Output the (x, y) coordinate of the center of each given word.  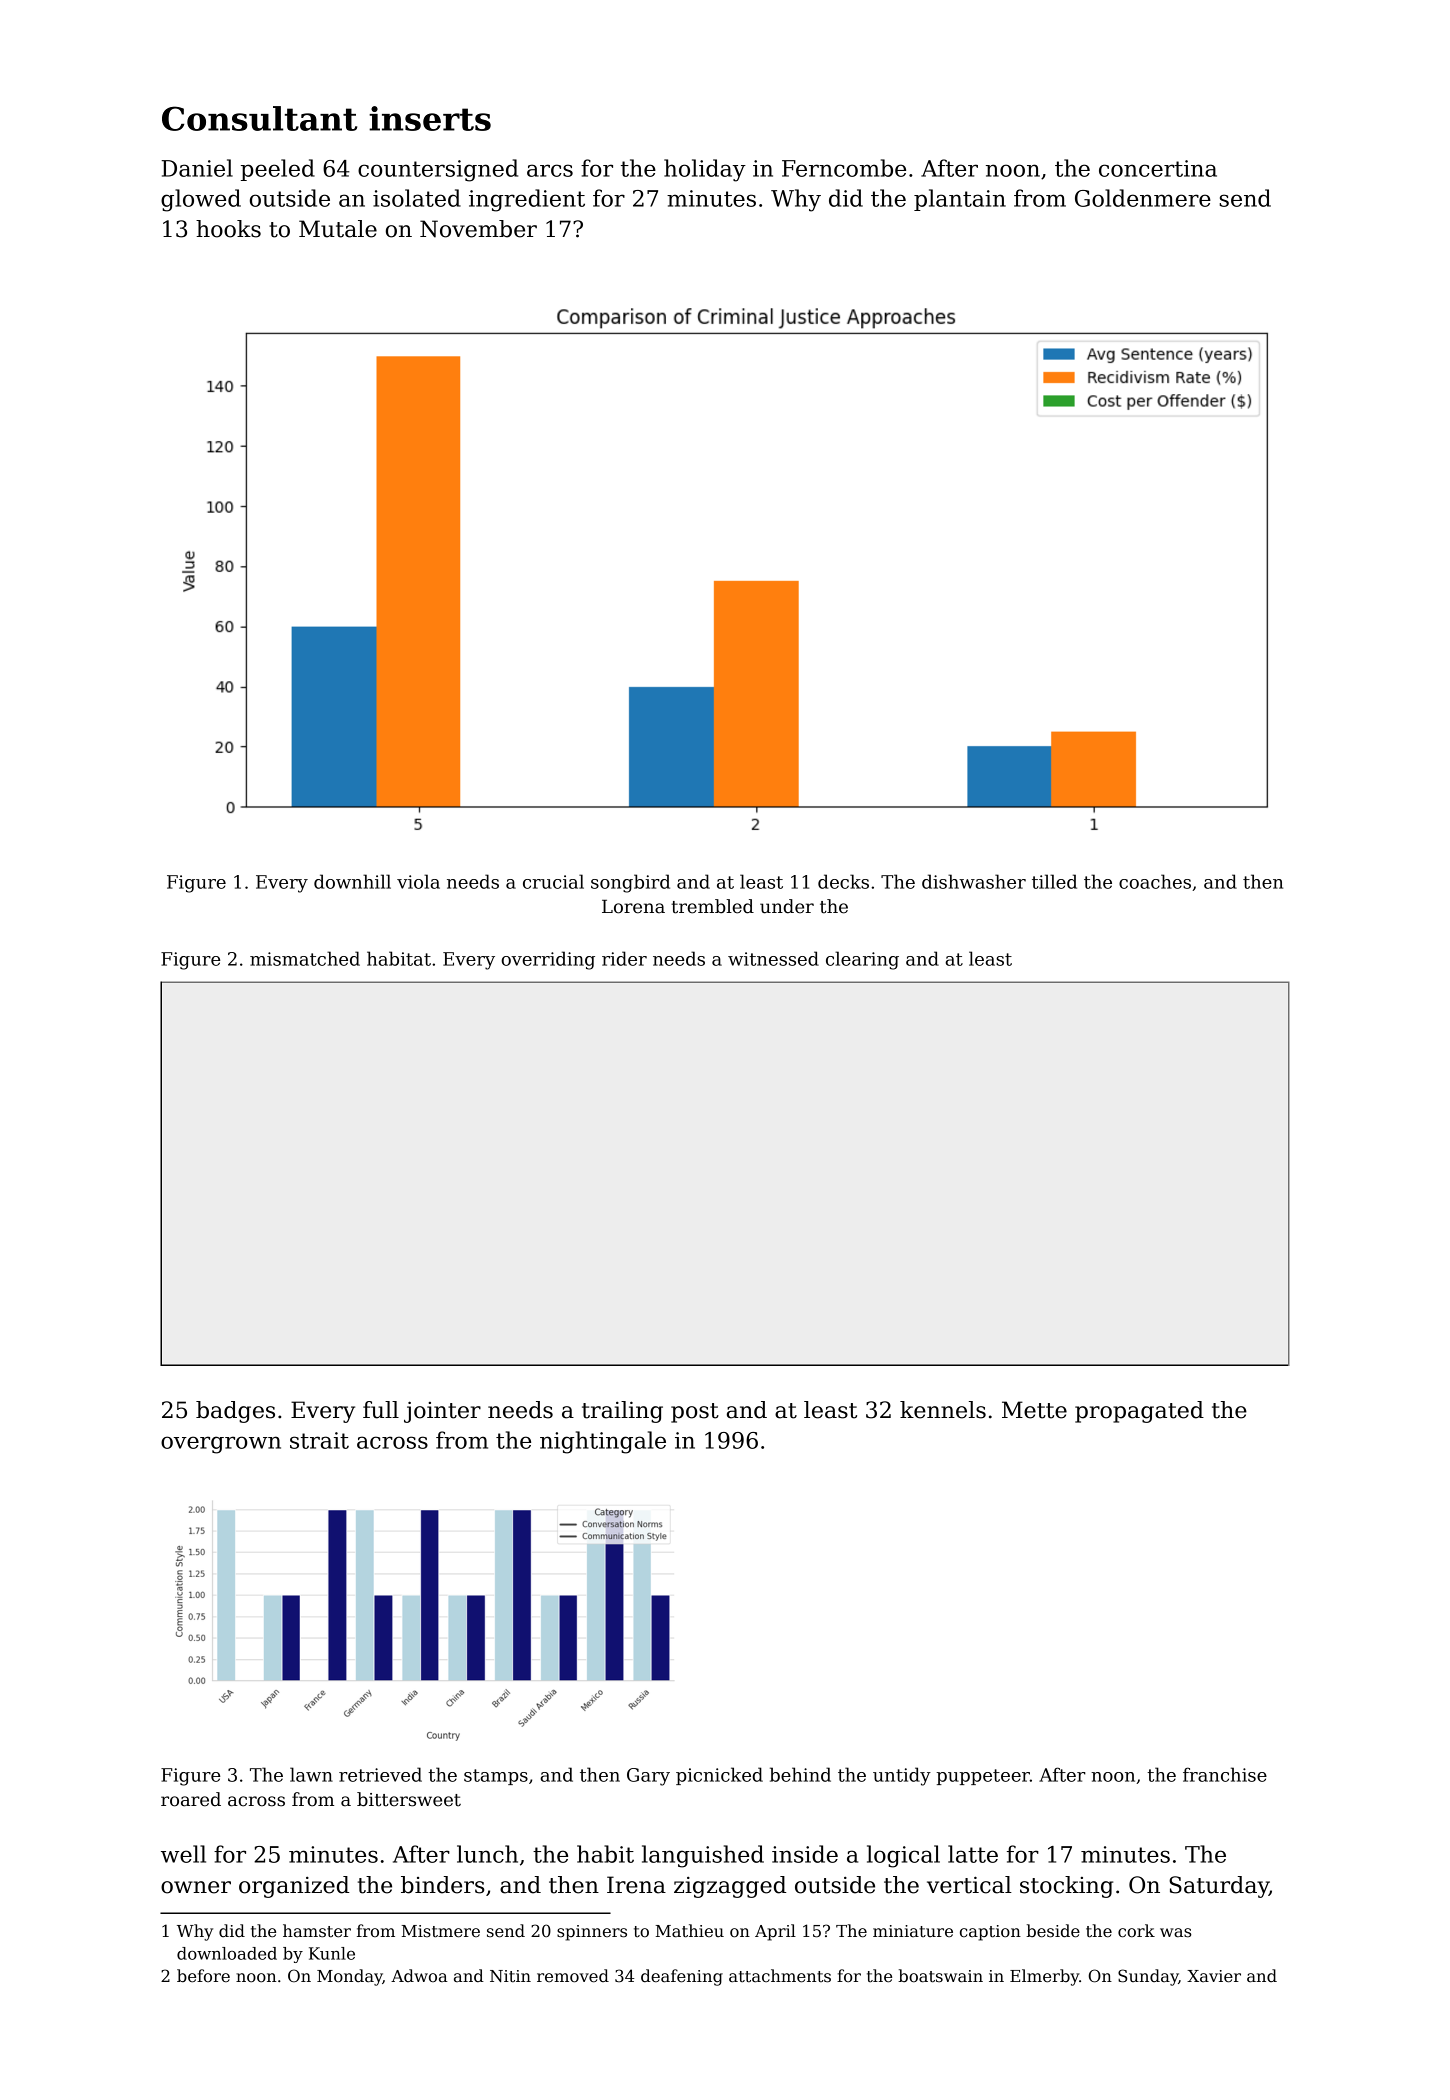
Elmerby (1044, 1977)
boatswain (940, 1976)
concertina (1158, 168)
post (695, 1413)
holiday (705, 170)
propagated (1139, 1412)
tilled (1054, 881)
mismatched (305, 958)
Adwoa (419, 1975)
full (381, 1410)
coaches (1155, 881)
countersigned (438, 170)
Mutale (338, 229)
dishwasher (974, 881)
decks (843, 881)
